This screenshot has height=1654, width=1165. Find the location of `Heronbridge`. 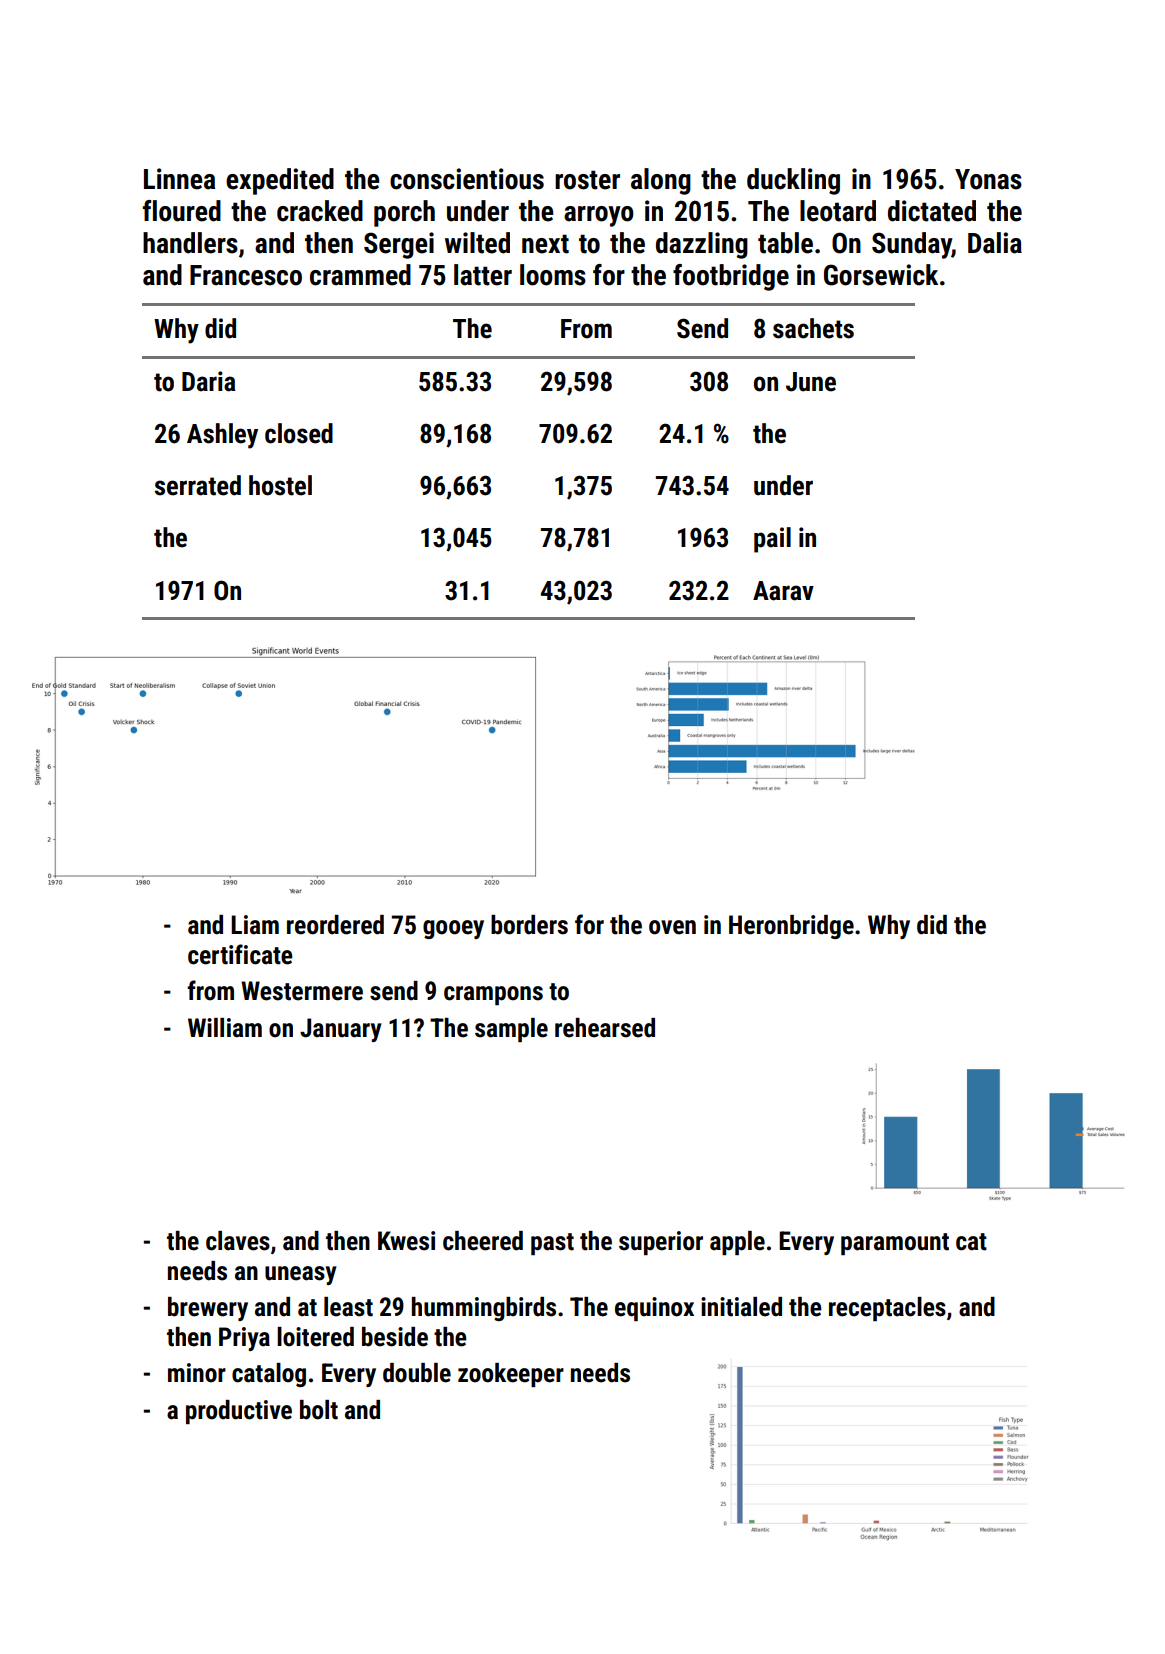

Heronbridge is located at coordinates (791, 927).
